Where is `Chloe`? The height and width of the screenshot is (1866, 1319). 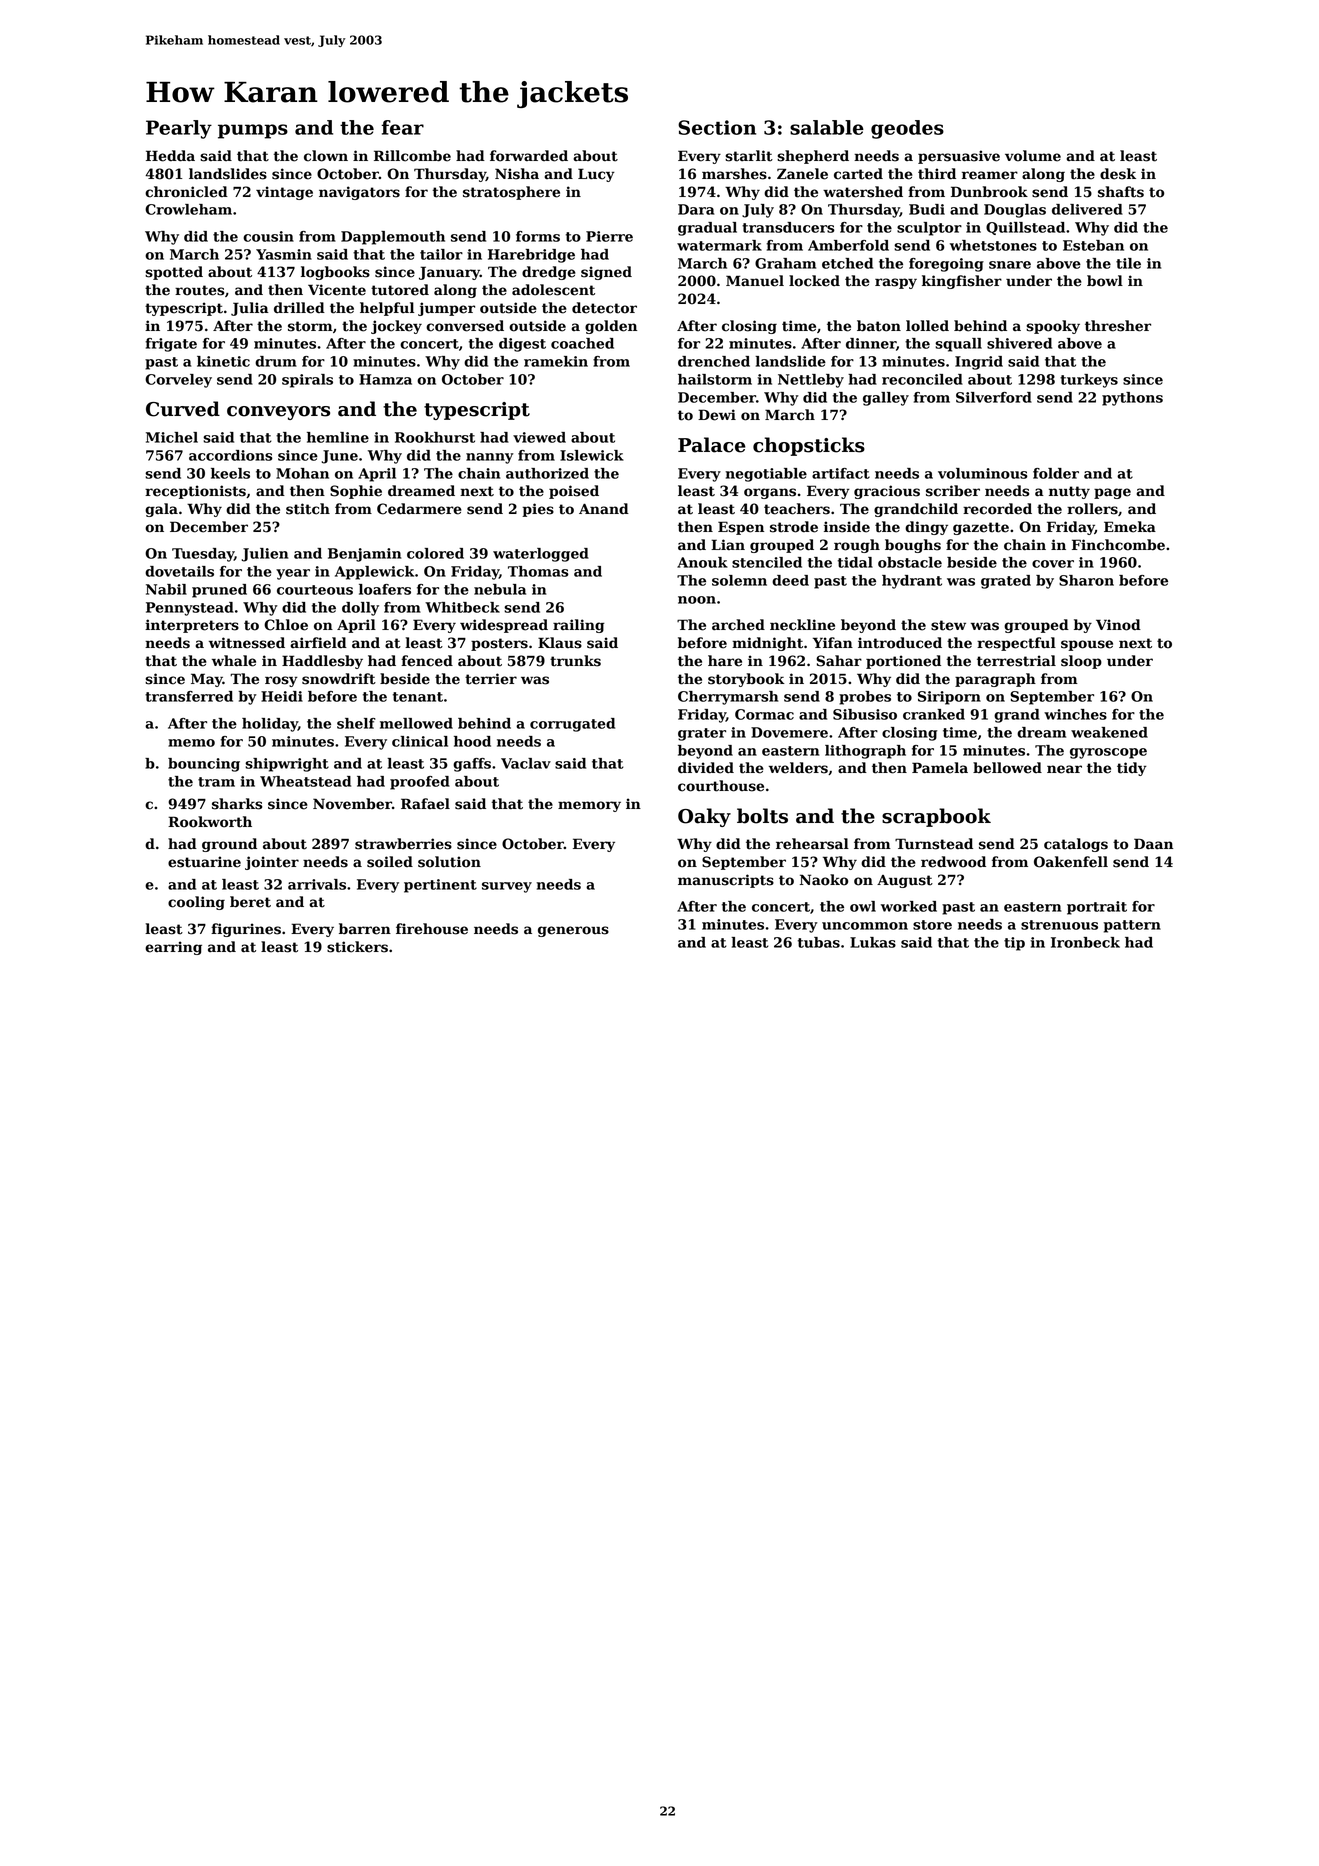
Chloe is located at coordinates (286, 625).
